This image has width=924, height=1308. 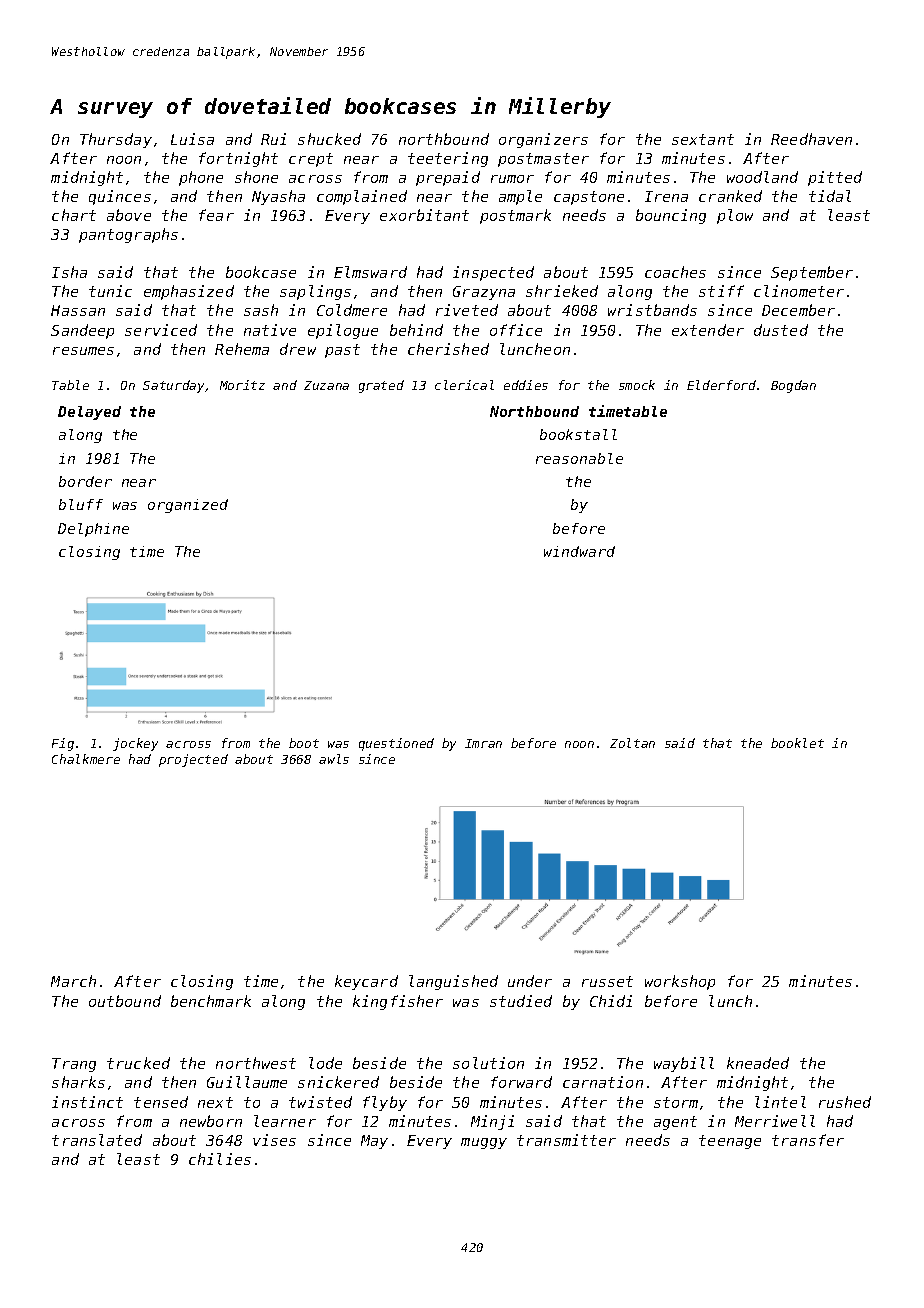 I want to click on windward, so click(x=579, y=551).
